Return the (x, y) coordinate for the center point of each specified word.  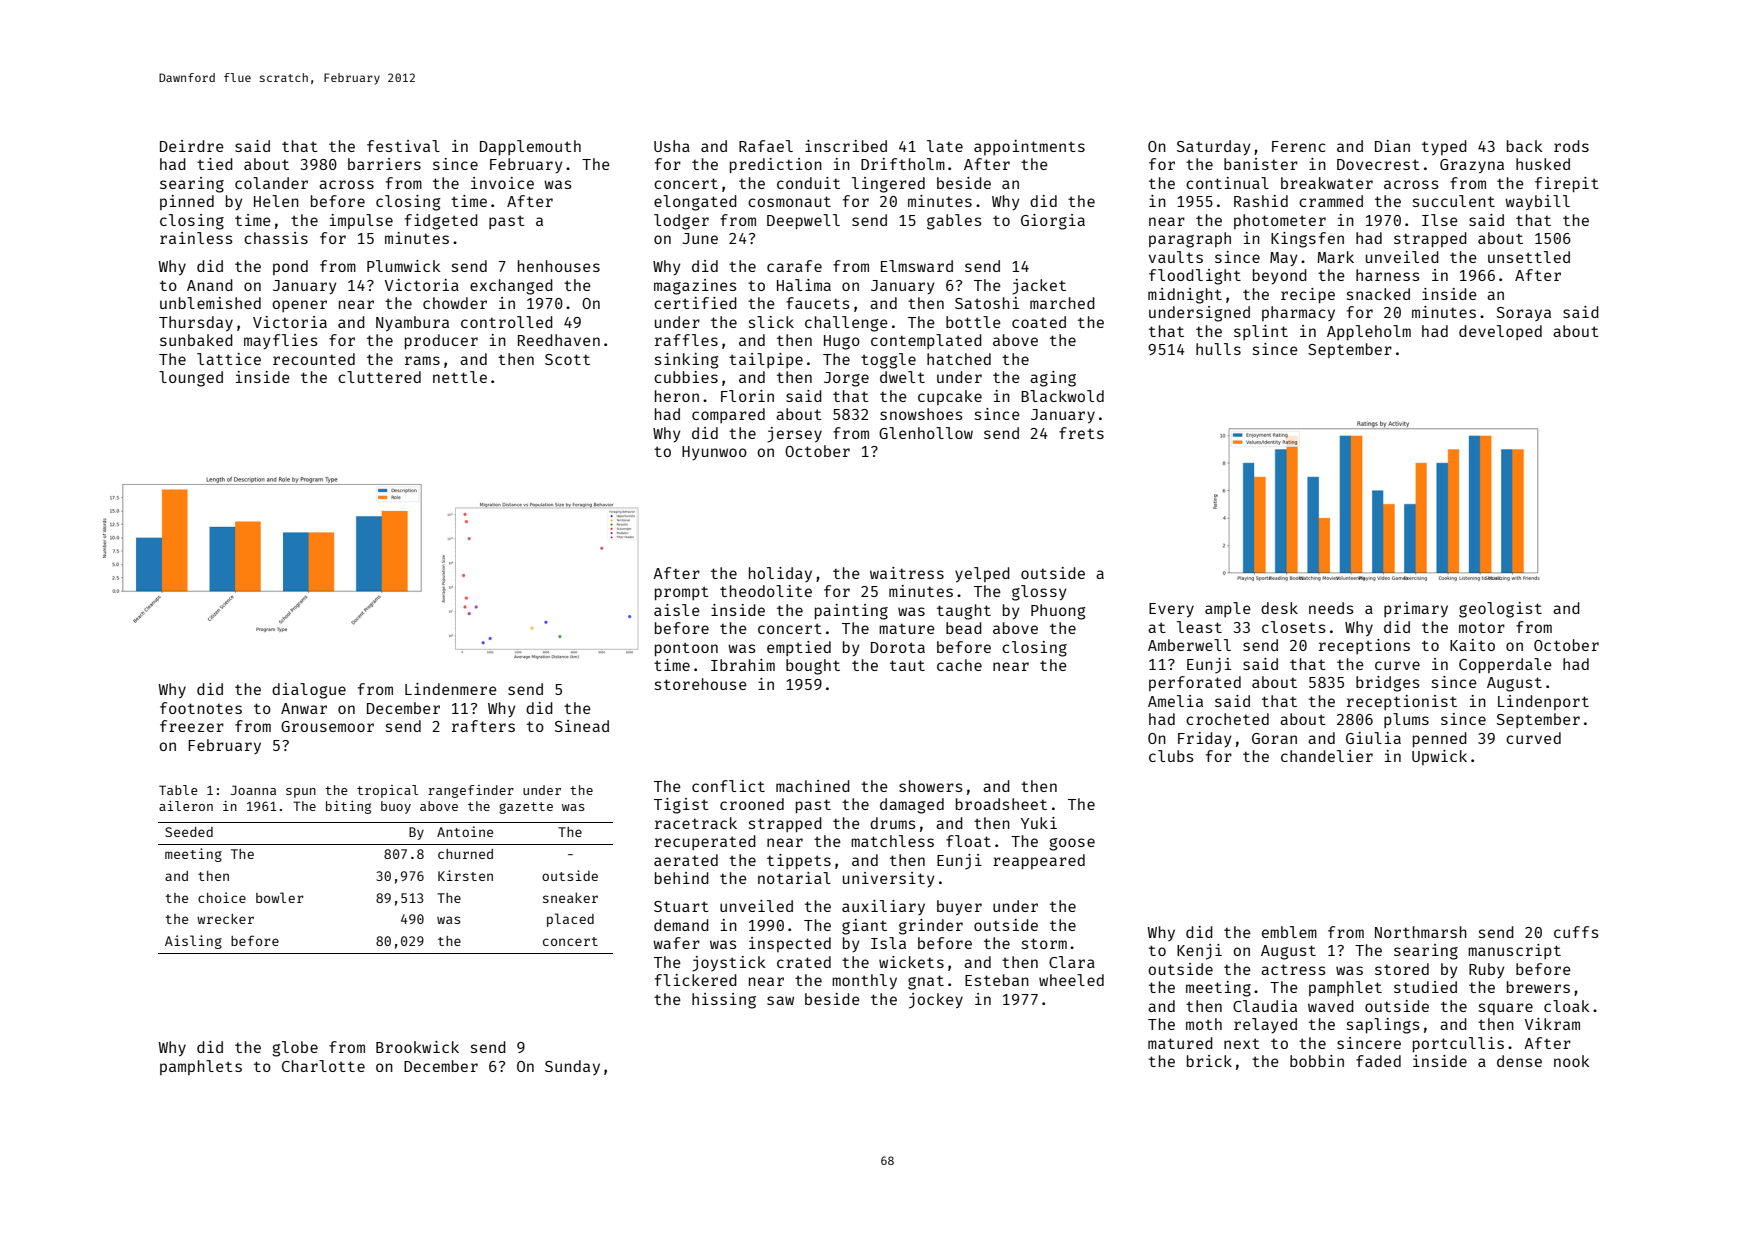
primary (1416, 609)
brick (1209, 1061)
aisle (677, 610)
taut (907, 665)
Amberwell (1189, 645)
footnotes (201, 708)
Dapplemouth (530, 147)
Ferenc (1299, 146)
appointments (1029, 147)
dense (1519, 1061)
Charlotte (323, 1066)
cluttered (379, 377)
